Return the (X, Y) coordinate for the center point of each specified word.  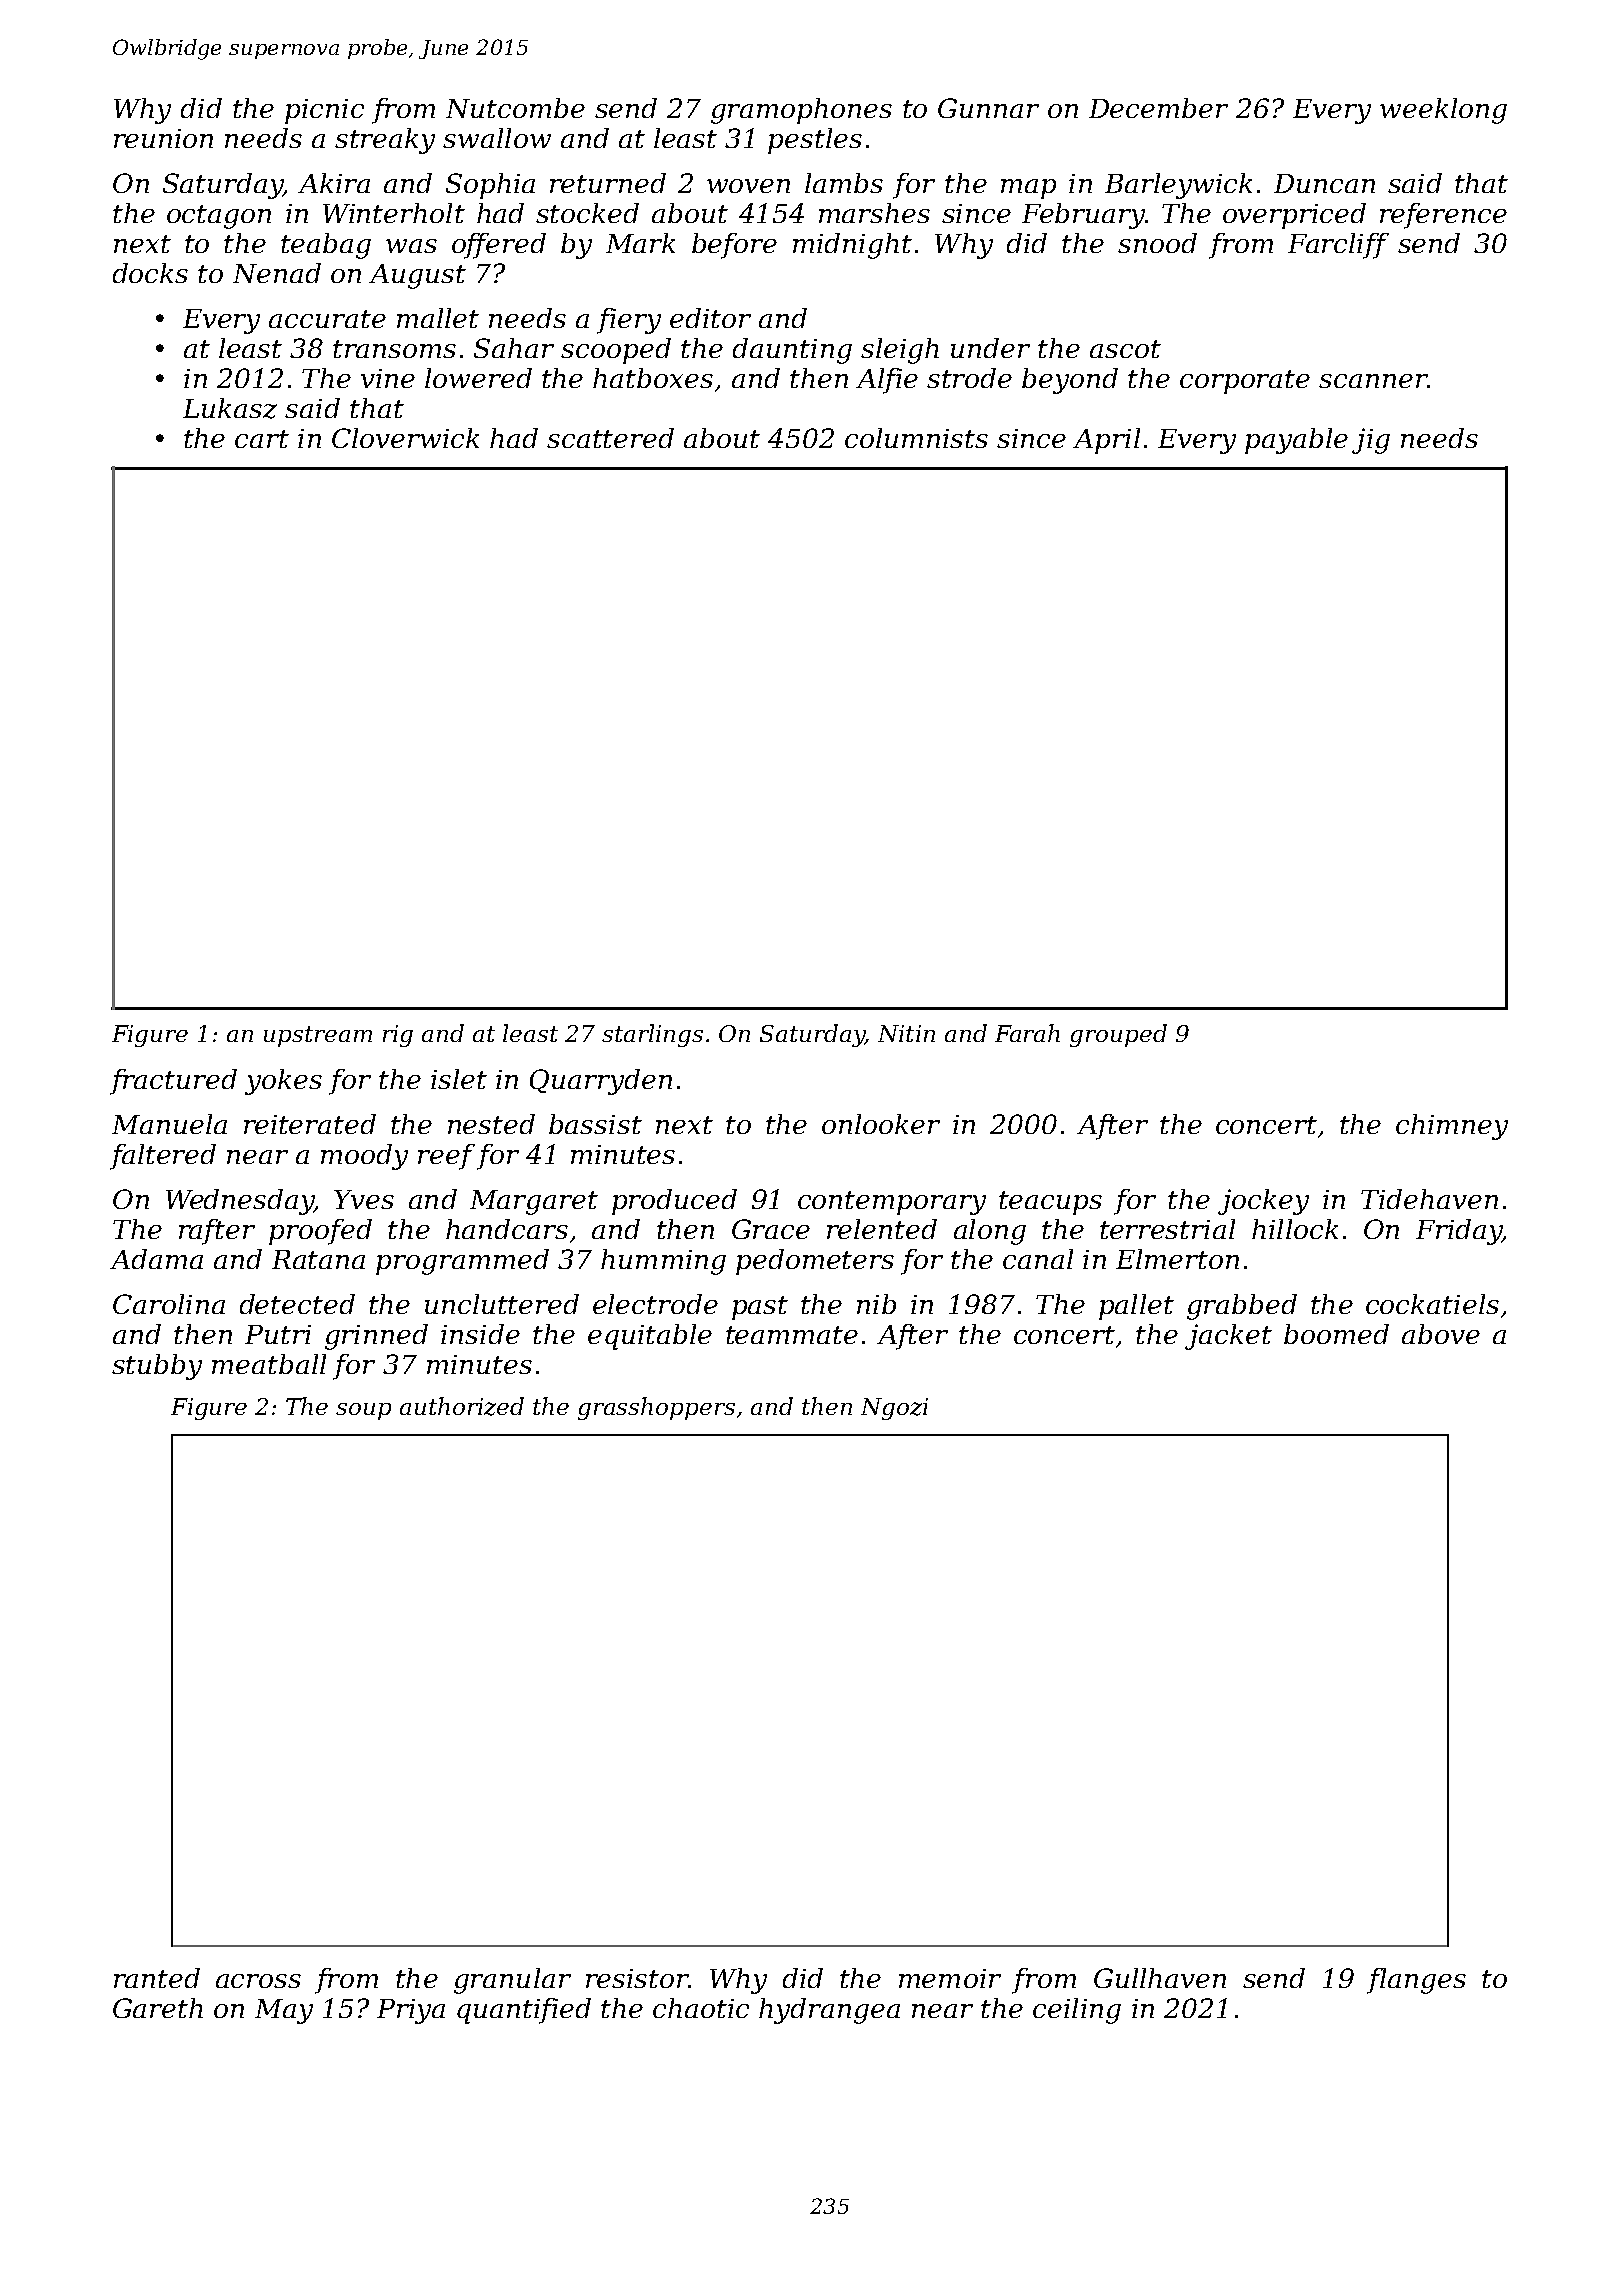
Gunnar (988, 108)
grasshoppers (656, 1408)
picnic (324, 111)
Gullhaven (1160, 1978)
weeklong (1443, 111)
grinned (376, 1337)
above (1441, 1334)
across (258, 1981)
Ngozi (894, 1409)
